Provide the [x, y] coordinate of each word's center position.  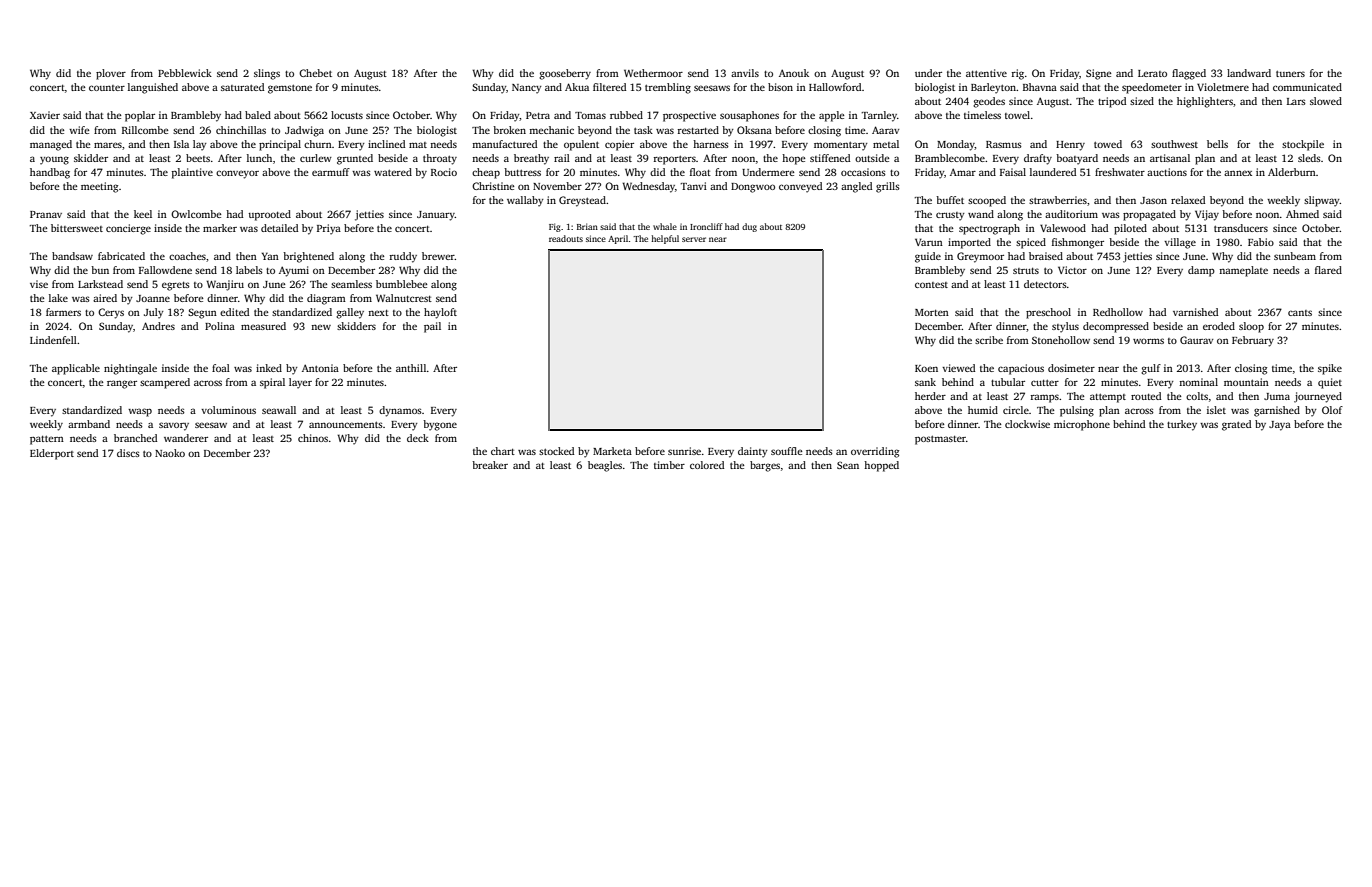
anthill [411, 368]
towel [1017, 115]
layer [300, 383]
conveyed [800, 187]
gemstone [290, 89]
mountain [1246, 382]
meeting [99, 187]
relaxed [1188, 200]
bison [780, 87]
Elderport [52, 454]
